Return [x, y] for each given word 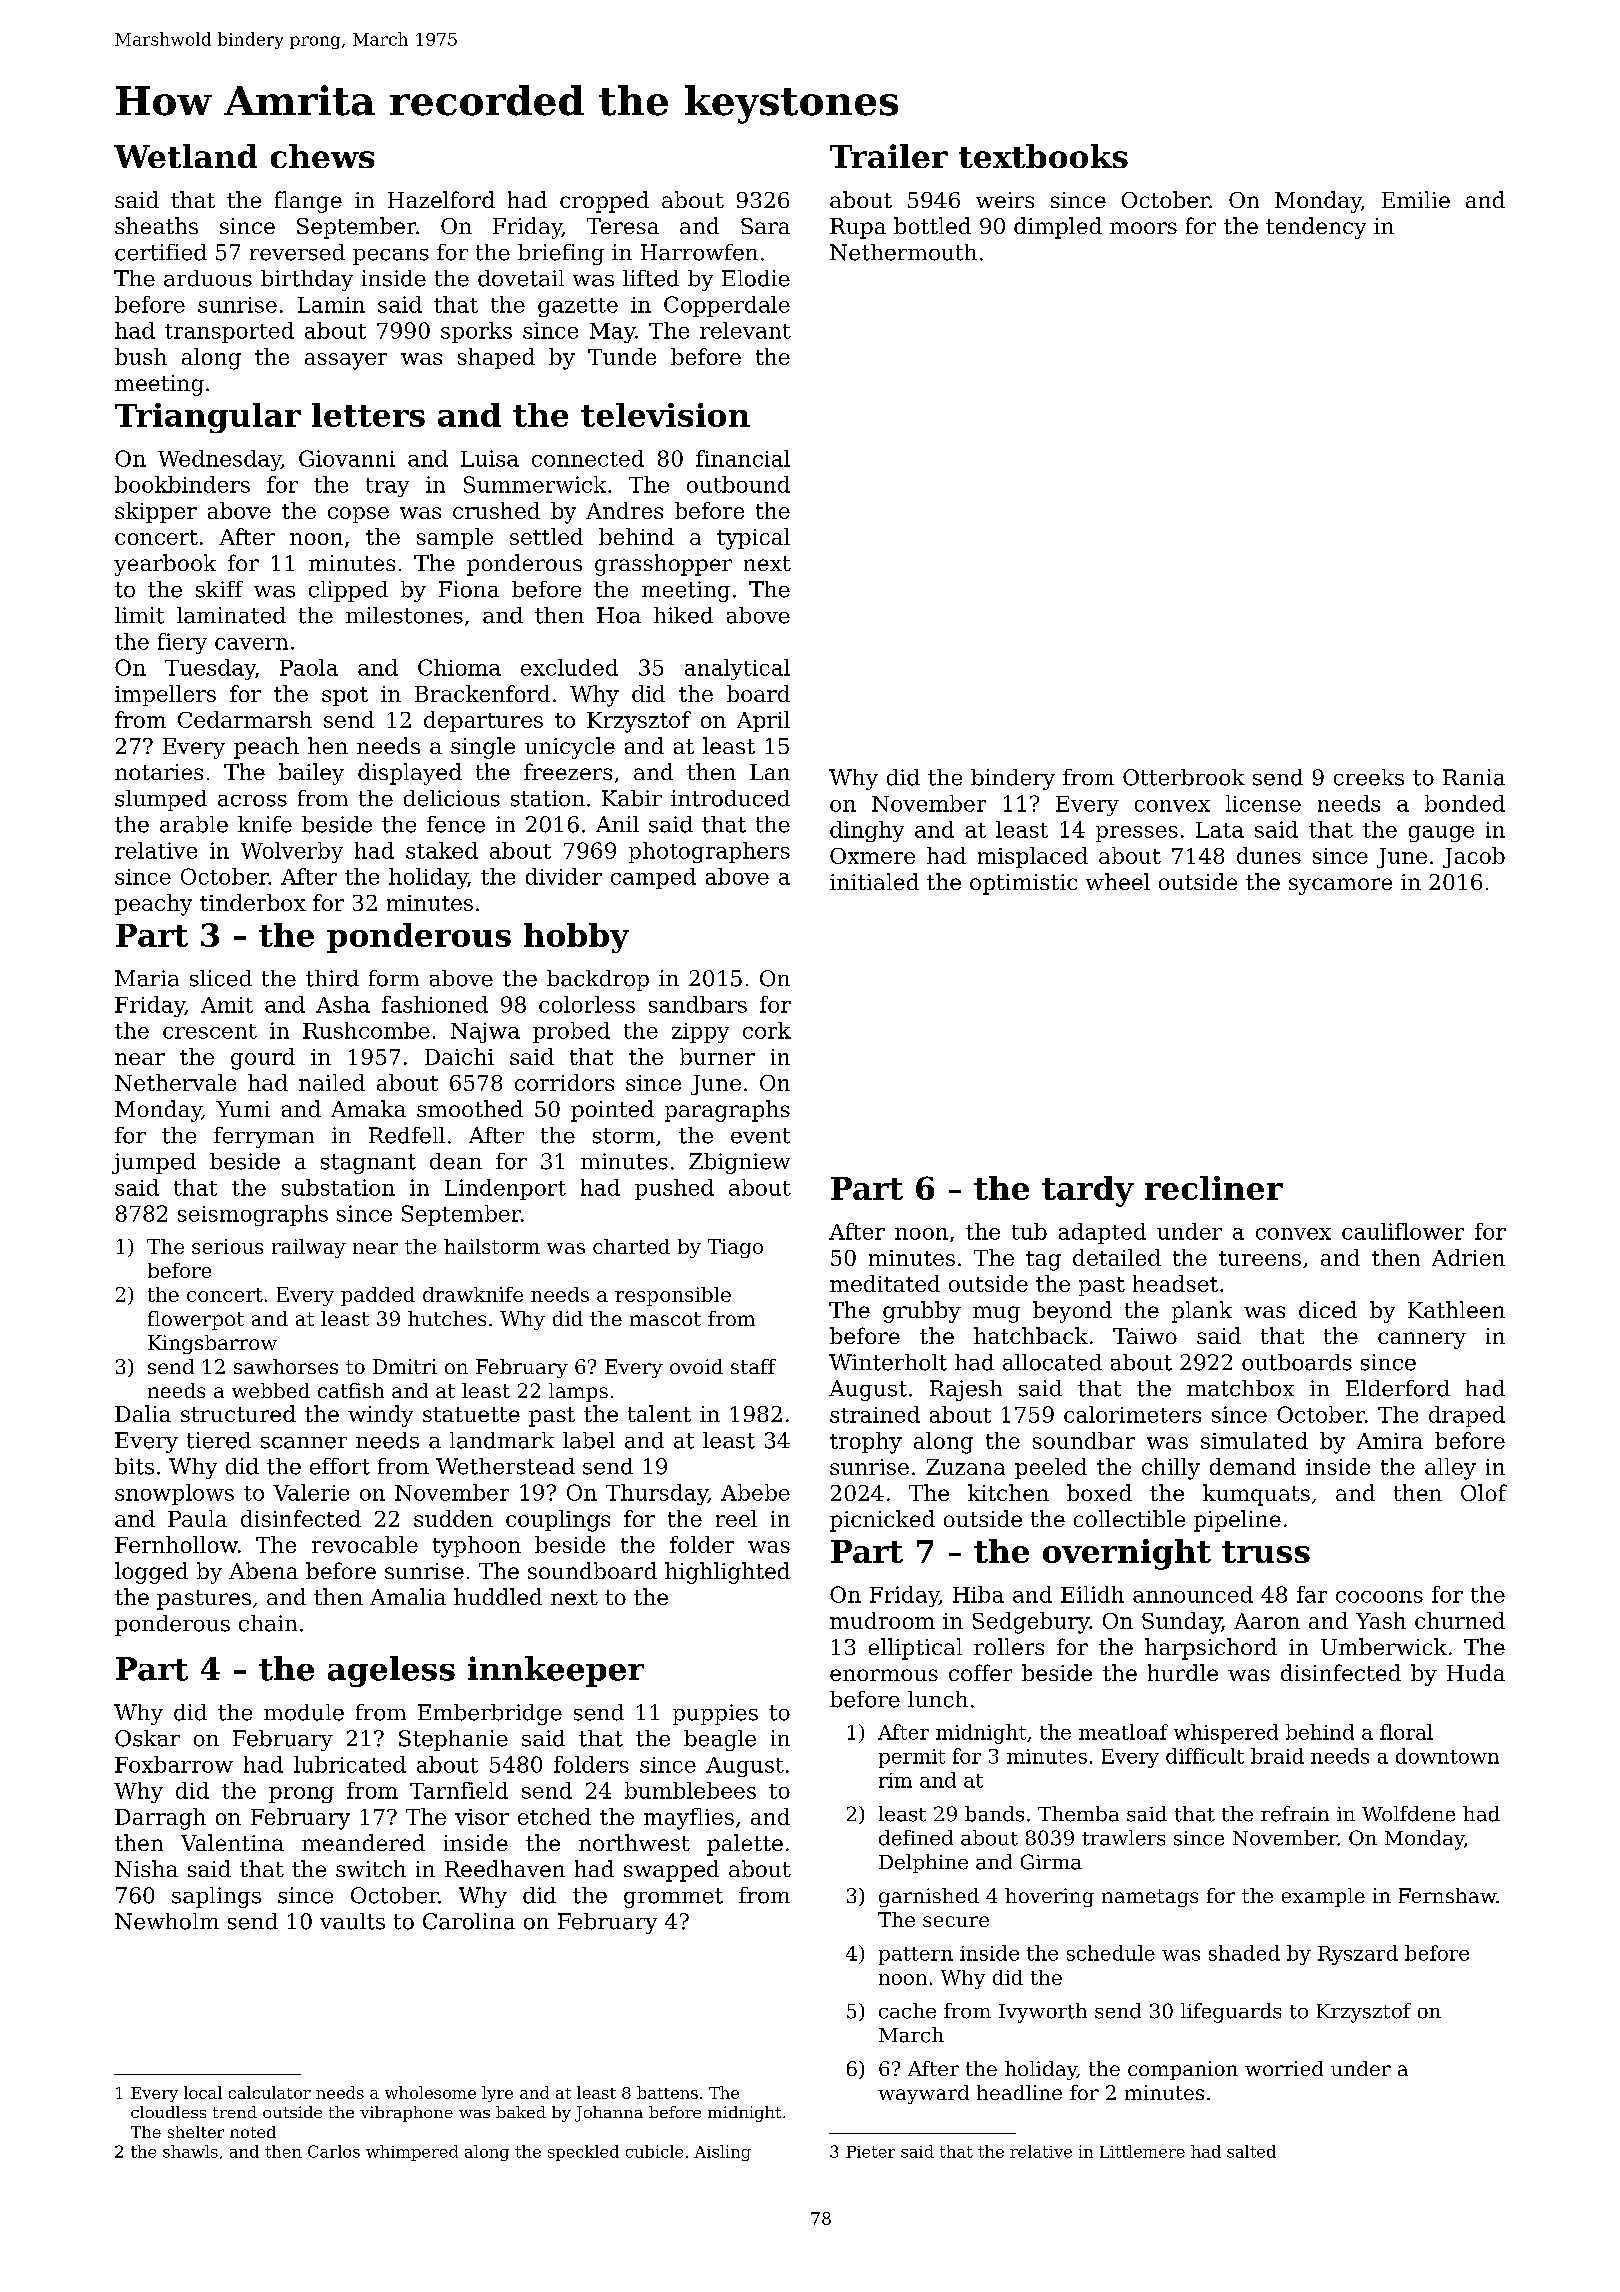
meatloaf [1123, 1732]
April [763, 721]
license [1263, 803]
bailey [311, 774]
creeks [1369, 777]
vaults [352, 1921]
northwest [634, 1842]
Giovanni [347, 458]
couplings [558, 1521]
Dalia [143, 1413]
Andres [624, 510]
